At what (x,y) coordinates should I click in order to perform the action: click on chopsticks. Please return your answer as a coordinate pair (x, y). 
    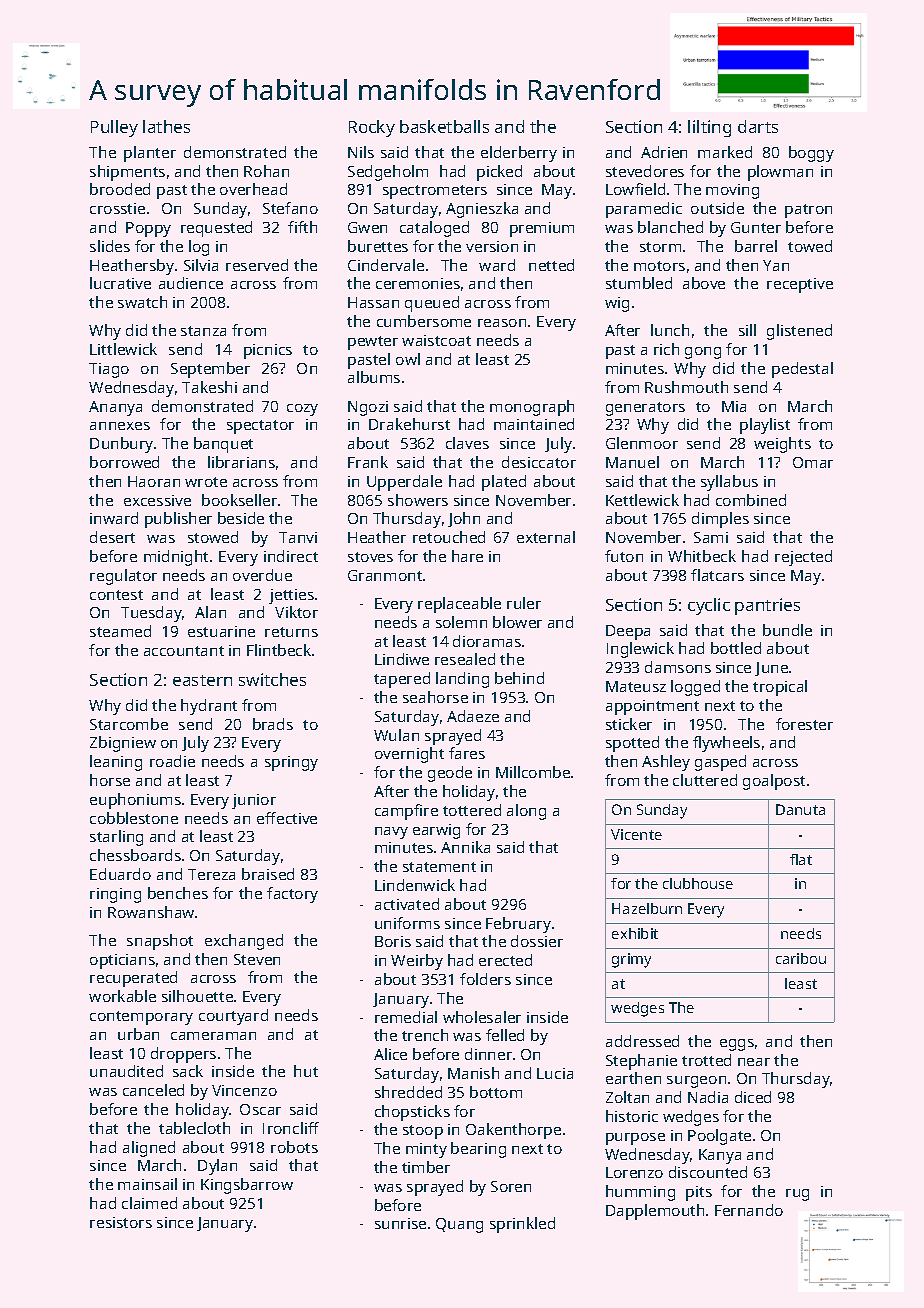
    Looking at the image, I should click on (412, 1113).
